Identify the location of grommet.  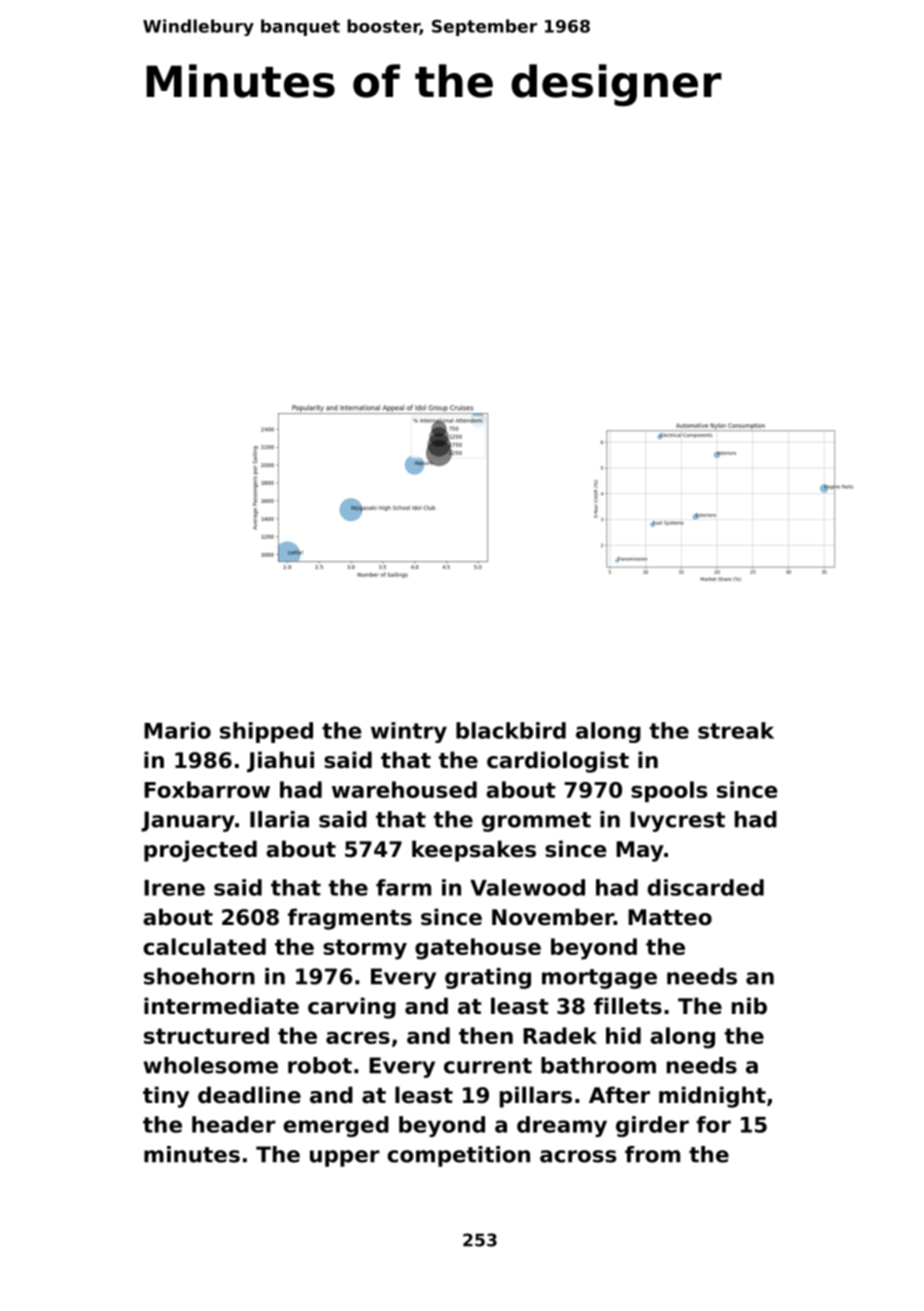
(536, 822).
